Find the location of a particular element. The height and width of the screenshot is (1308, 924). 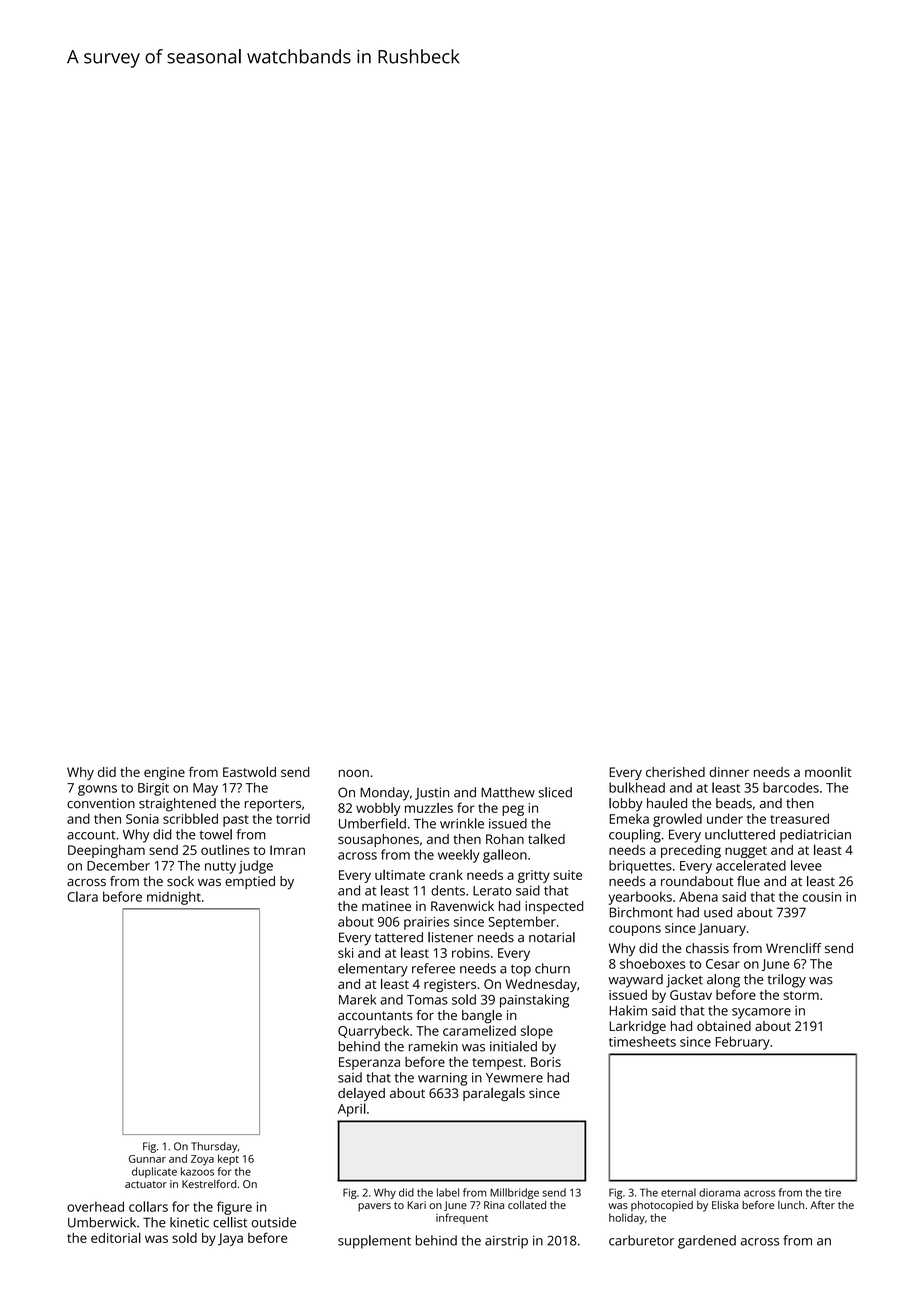

gardened is located at coordinates (707, 1242).
